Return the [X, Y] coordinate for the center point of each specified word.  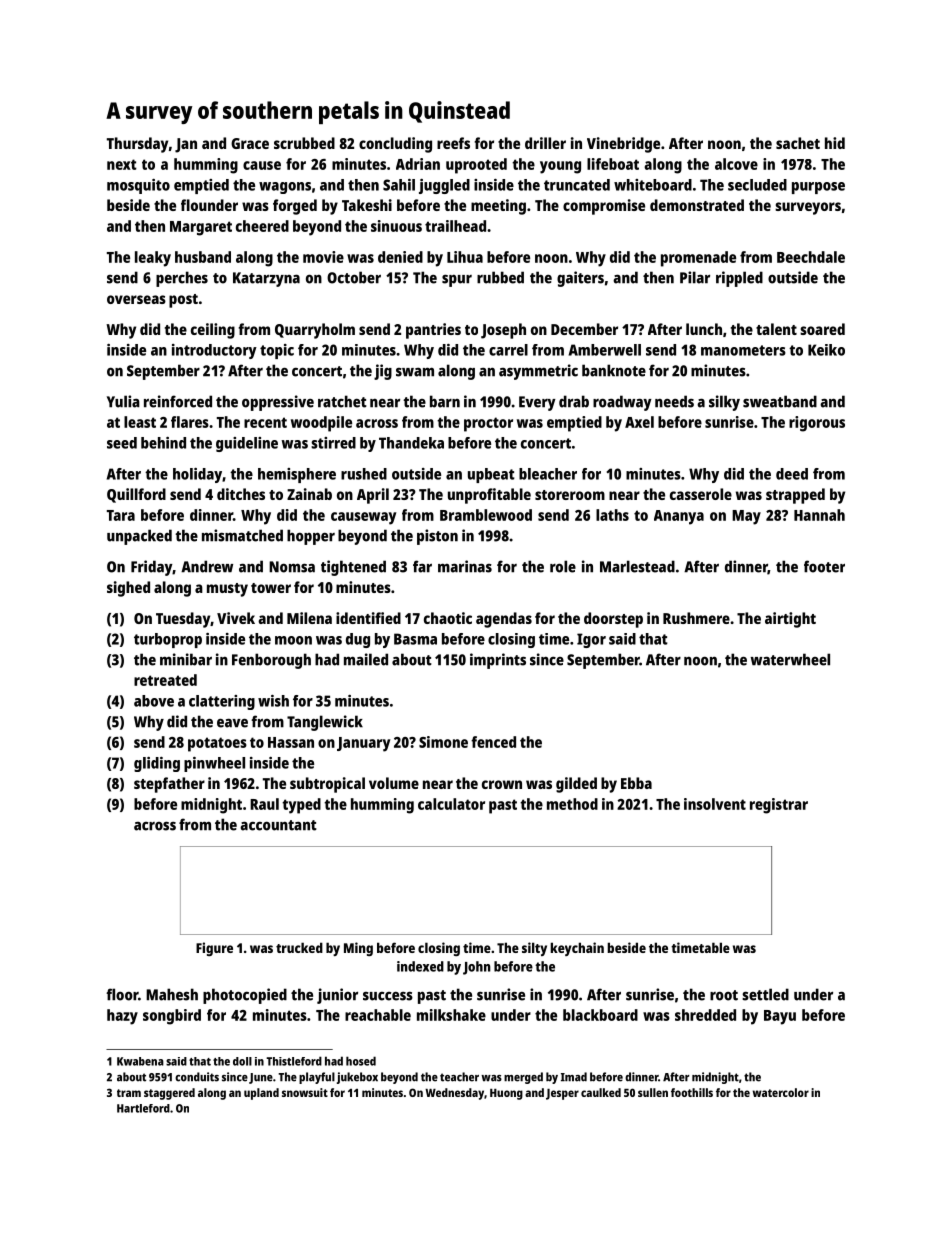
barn [445, 401]
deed [792, 474]
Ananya [679, 517]
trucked [299, 947]
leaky [153, 259]
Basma [415, 639]
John [477, 968]
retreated [165, 680]
